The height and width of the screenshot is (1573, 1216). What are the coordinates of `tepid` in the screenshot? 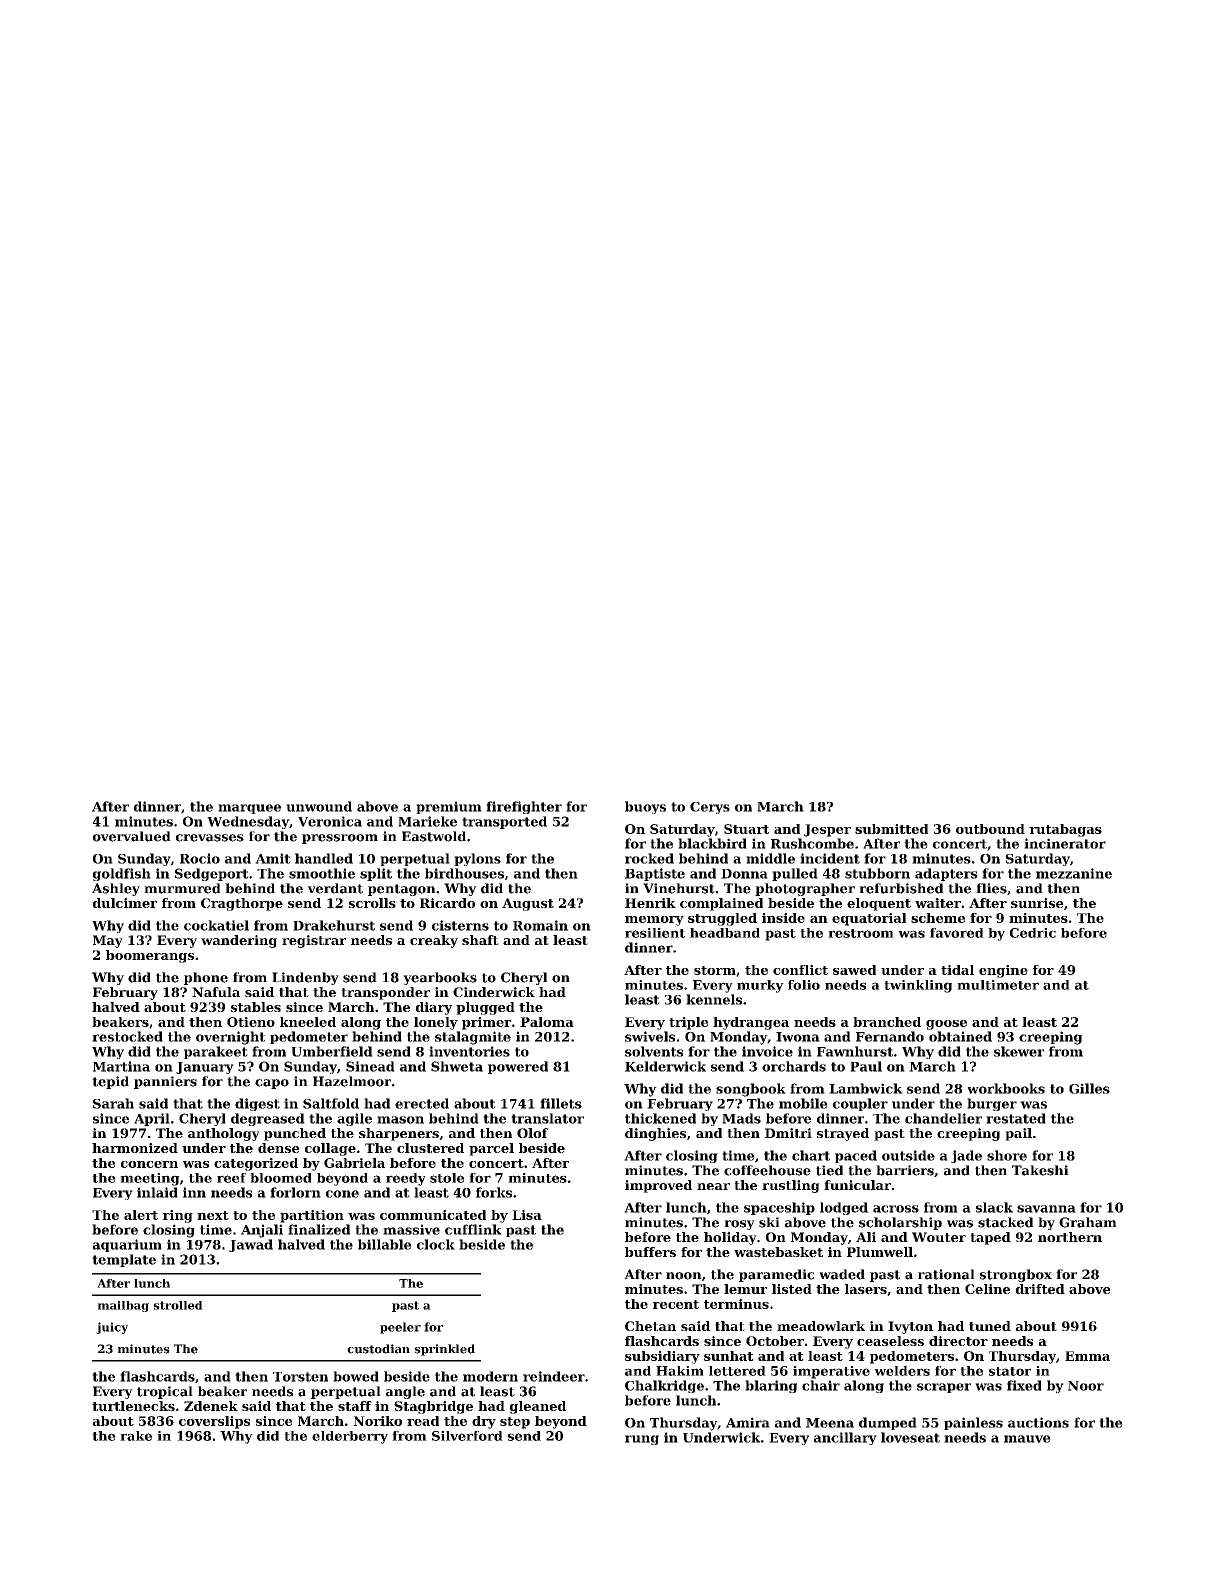 It's located at (110, 1082).
